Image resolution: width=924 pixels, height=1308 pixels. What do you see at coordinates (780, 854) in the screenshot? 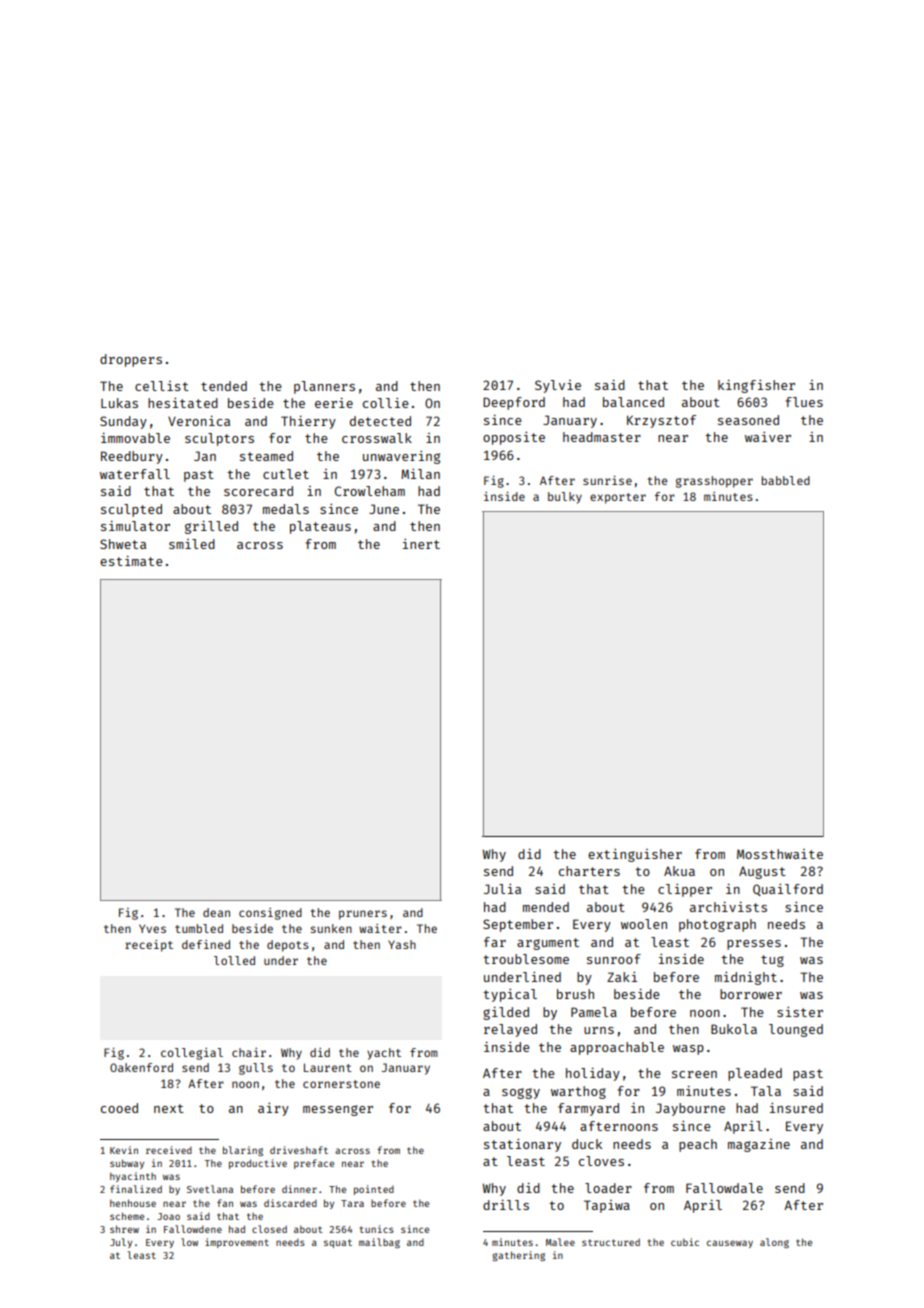
I see `Mossthwaite` at bounding box center [780, 854].
